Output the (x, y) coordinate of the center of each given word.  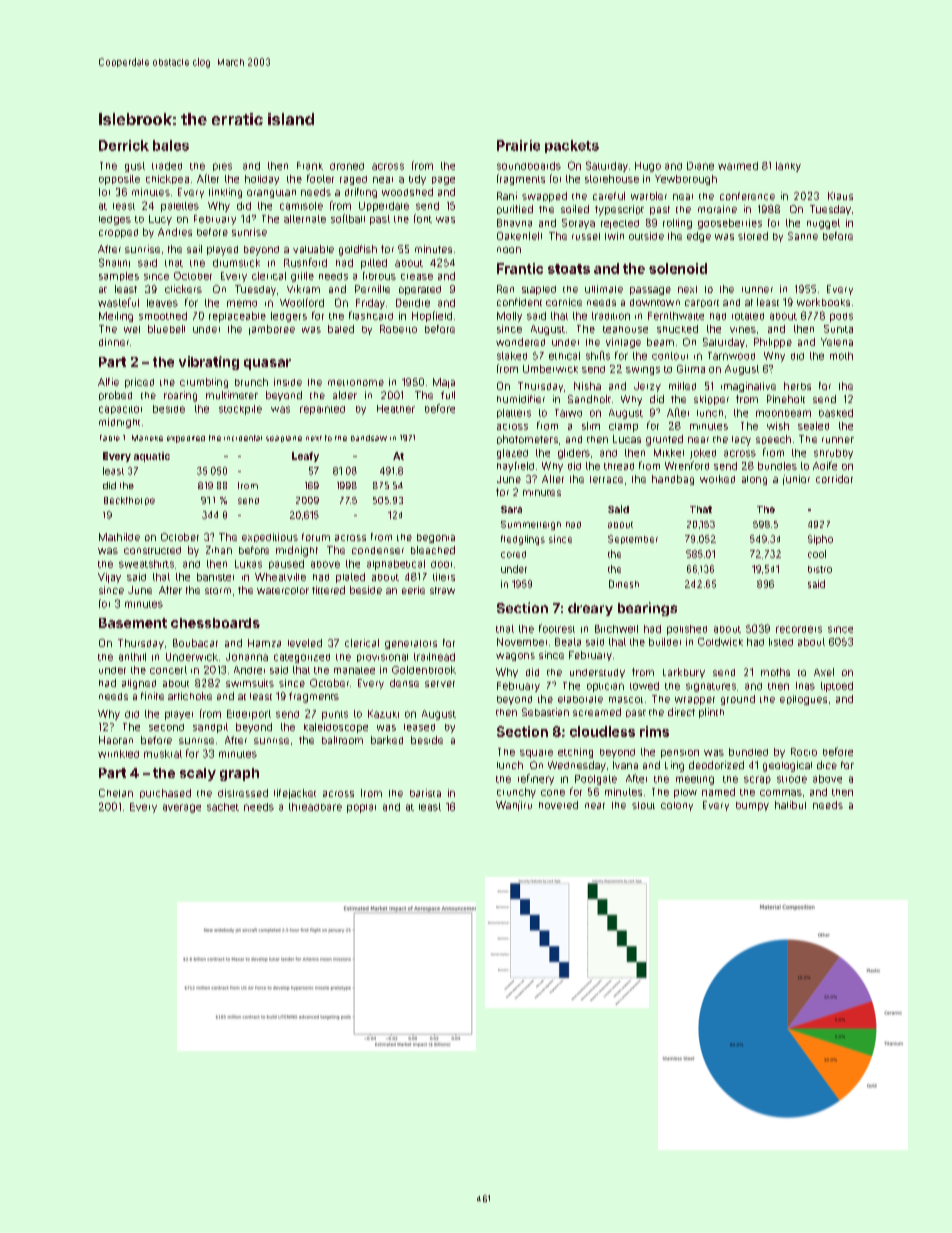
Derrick (124, 145)
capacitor (120, 410)
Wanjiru (514, 806)
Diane (700, 166)
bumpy (752, 806)
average (182, 808)
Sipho (820, 540)
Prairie (518, 145)
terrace (606, 479)
